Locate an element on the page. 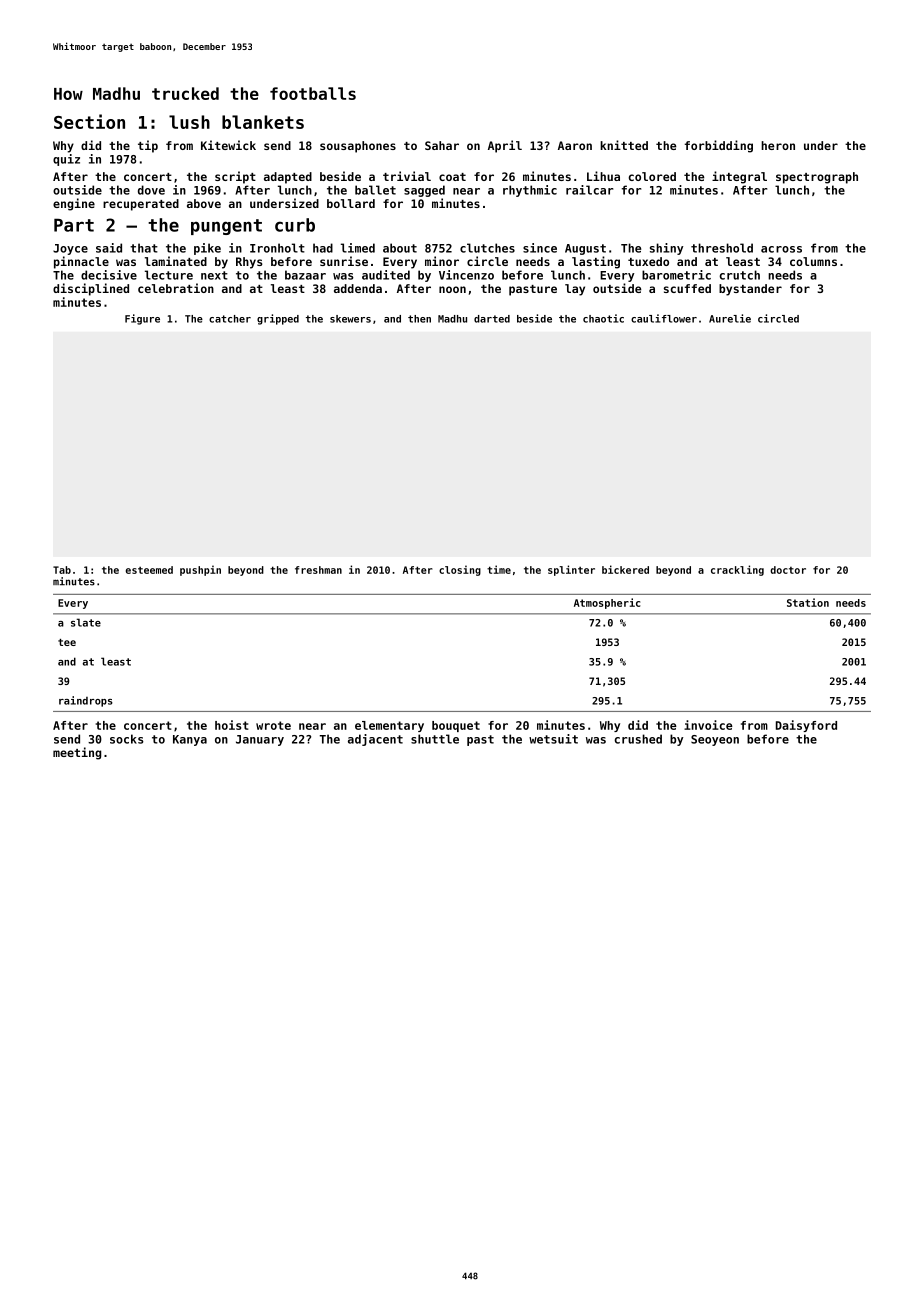  splinter is located at coordinates (571, 570).
